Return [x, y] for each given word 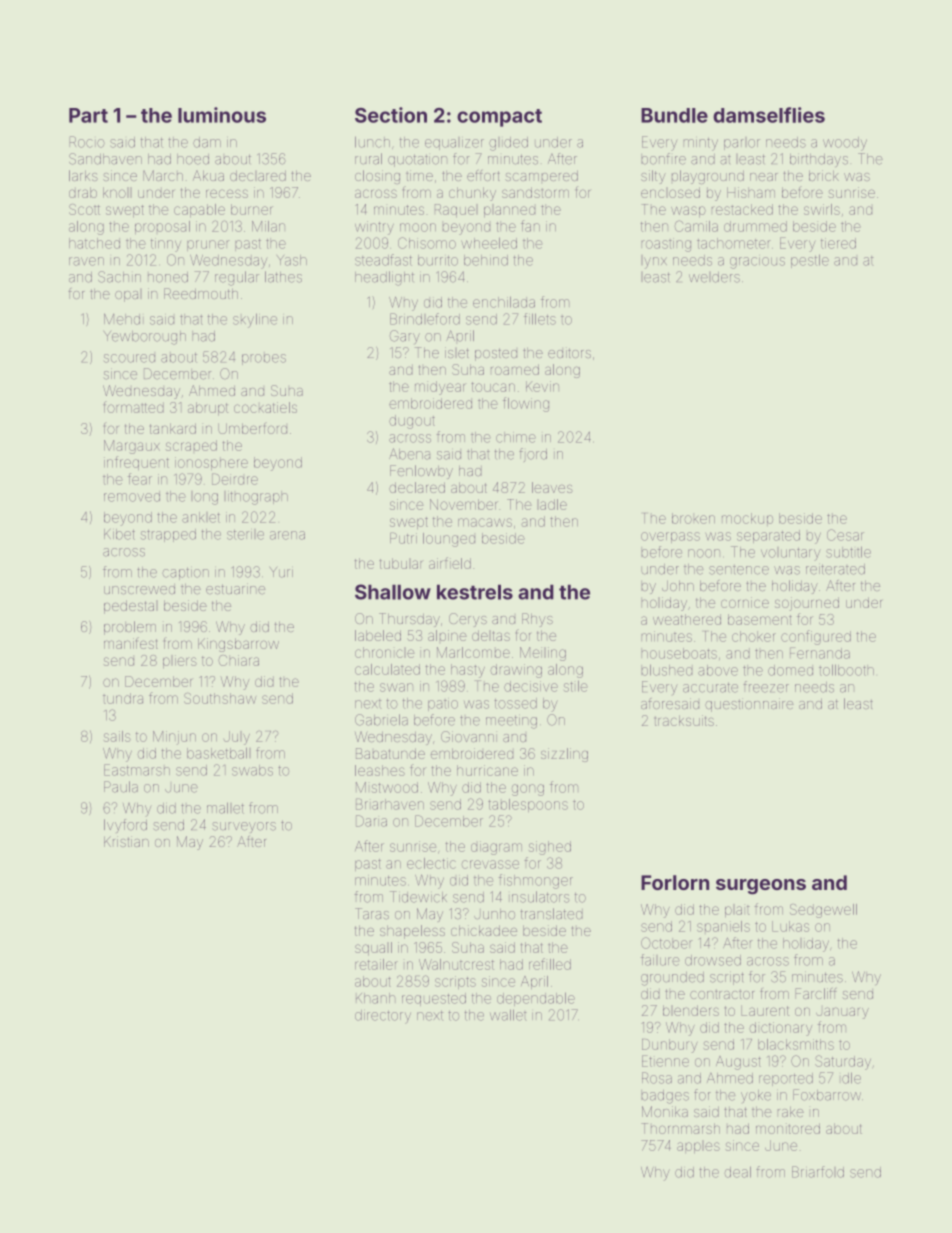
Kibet [119, 534]
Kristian [126, 841]
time [419, 175]
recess [227, 193]
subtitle [848, 552]
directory [383, 1017]
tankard [173, 428]
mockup [747, 519]
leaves [552, 487]
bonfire [664, 159]
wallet [508, 1015]
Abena [409, 454]
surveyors [244, 827]
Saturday [843, 1062]
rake [791, 1112]
